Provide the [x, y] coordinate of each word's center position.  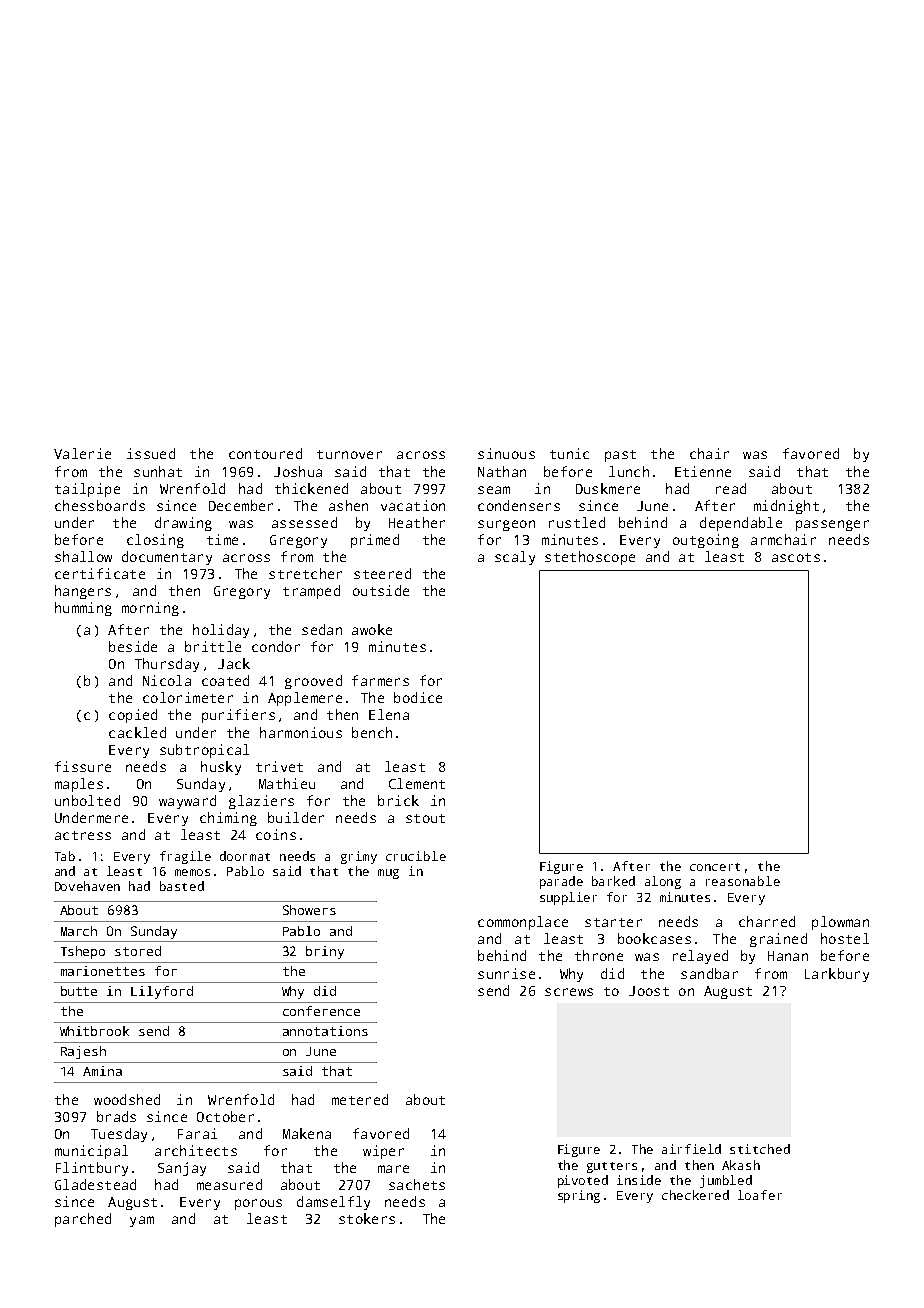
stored [138, 951]
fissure [83, 766]
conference [321, 1011]
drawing [183, 524]
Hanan [788, 956]
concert [715, 867]
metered [360, 1099]
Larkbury [837, 975]
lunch [629, 471]
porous [258, 1204]
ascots [796, 557]
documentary [167, 558]
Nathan [502, 471]
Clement [417, 783]
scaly [515, 558]
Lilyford [162, 992]
